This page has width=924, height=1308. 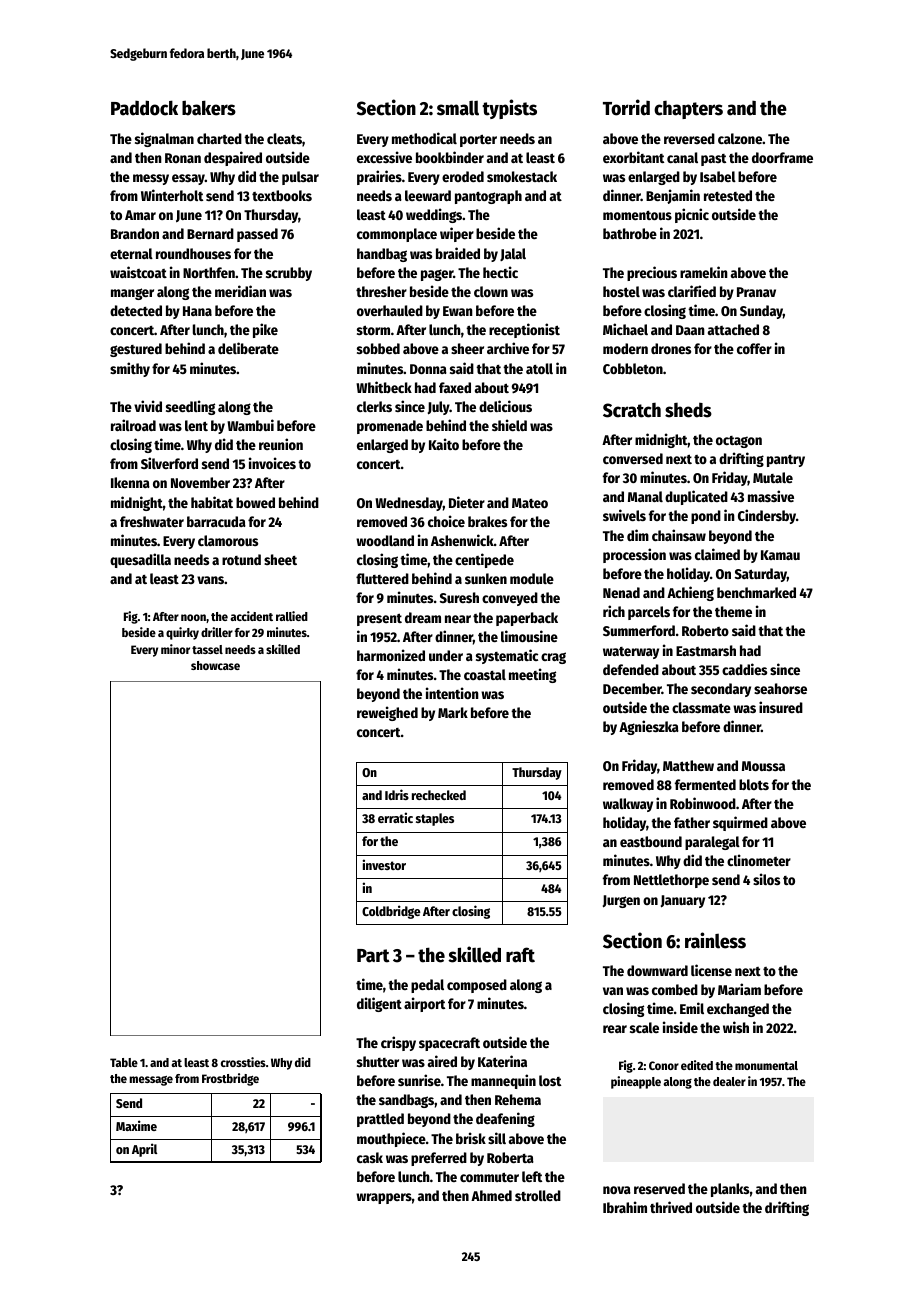 What do you see at coordinates (243, 1062) in the page?
I see `crossties` at bounding box center [243, 1062].
